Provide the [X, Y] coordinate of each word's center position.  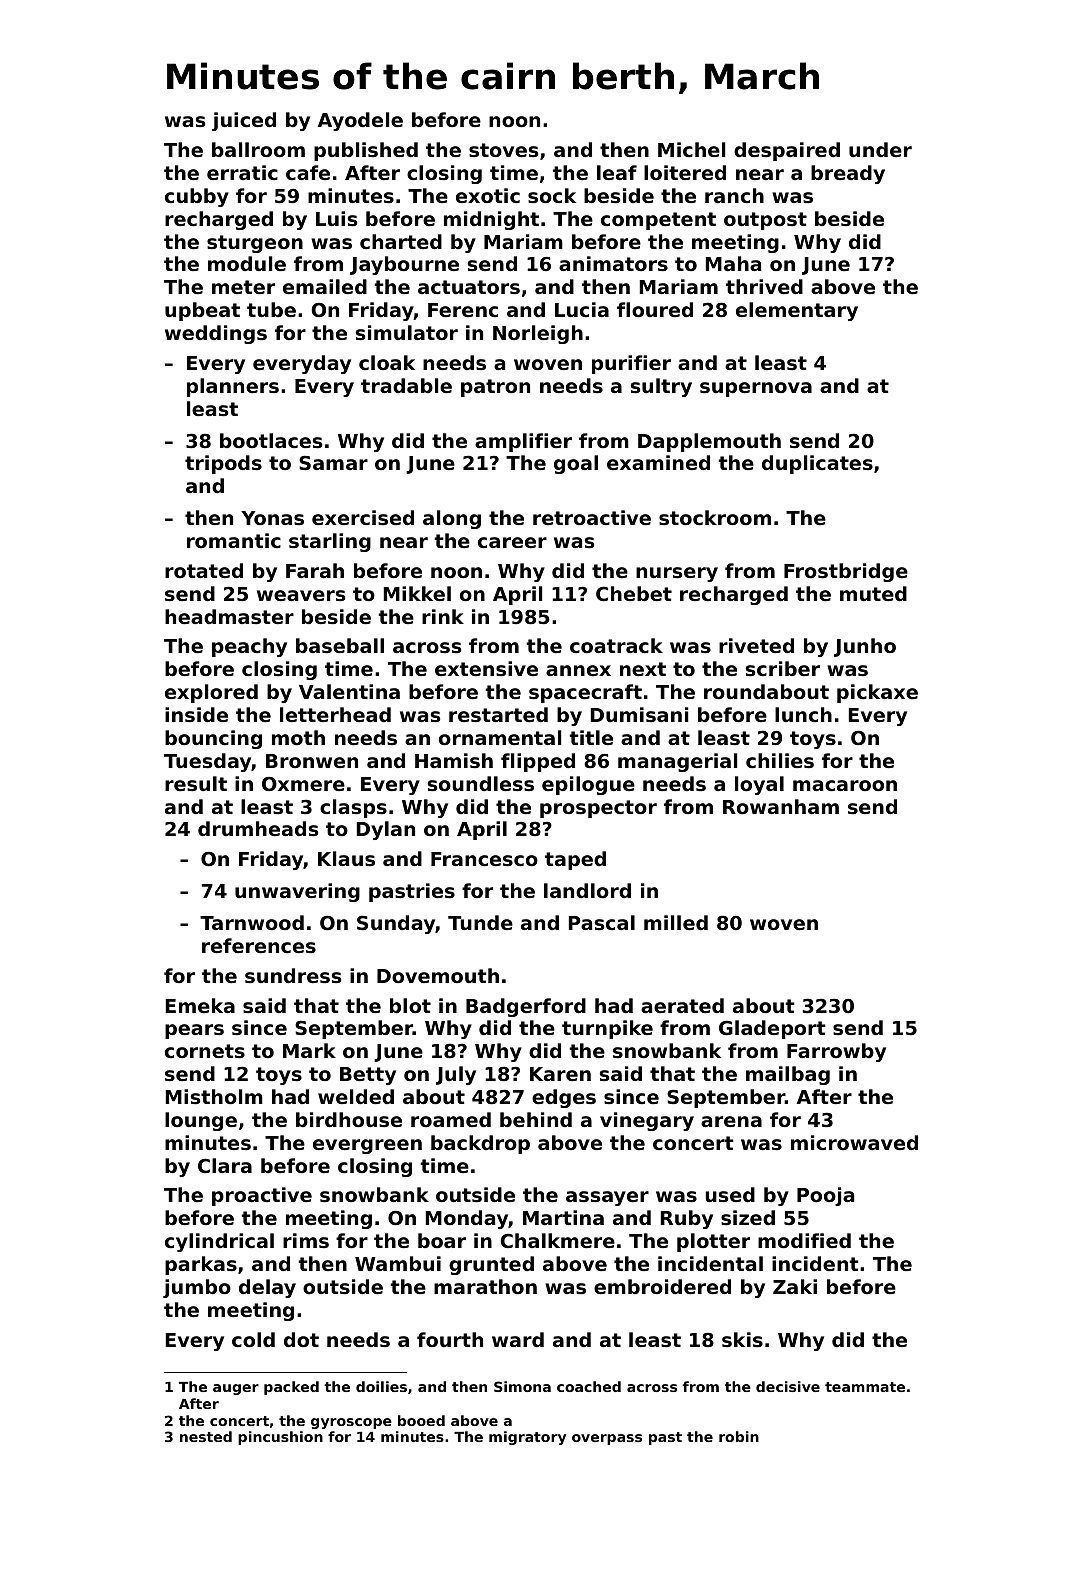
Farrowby [836, 1052]
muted [873, 593]
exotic [488, 195]
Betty [368, 1076]
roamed [451, 1119]
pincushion [280, 1438]
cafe [308, 172]
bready [848, 174]
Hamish [454, 760]
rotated [204, 570]
